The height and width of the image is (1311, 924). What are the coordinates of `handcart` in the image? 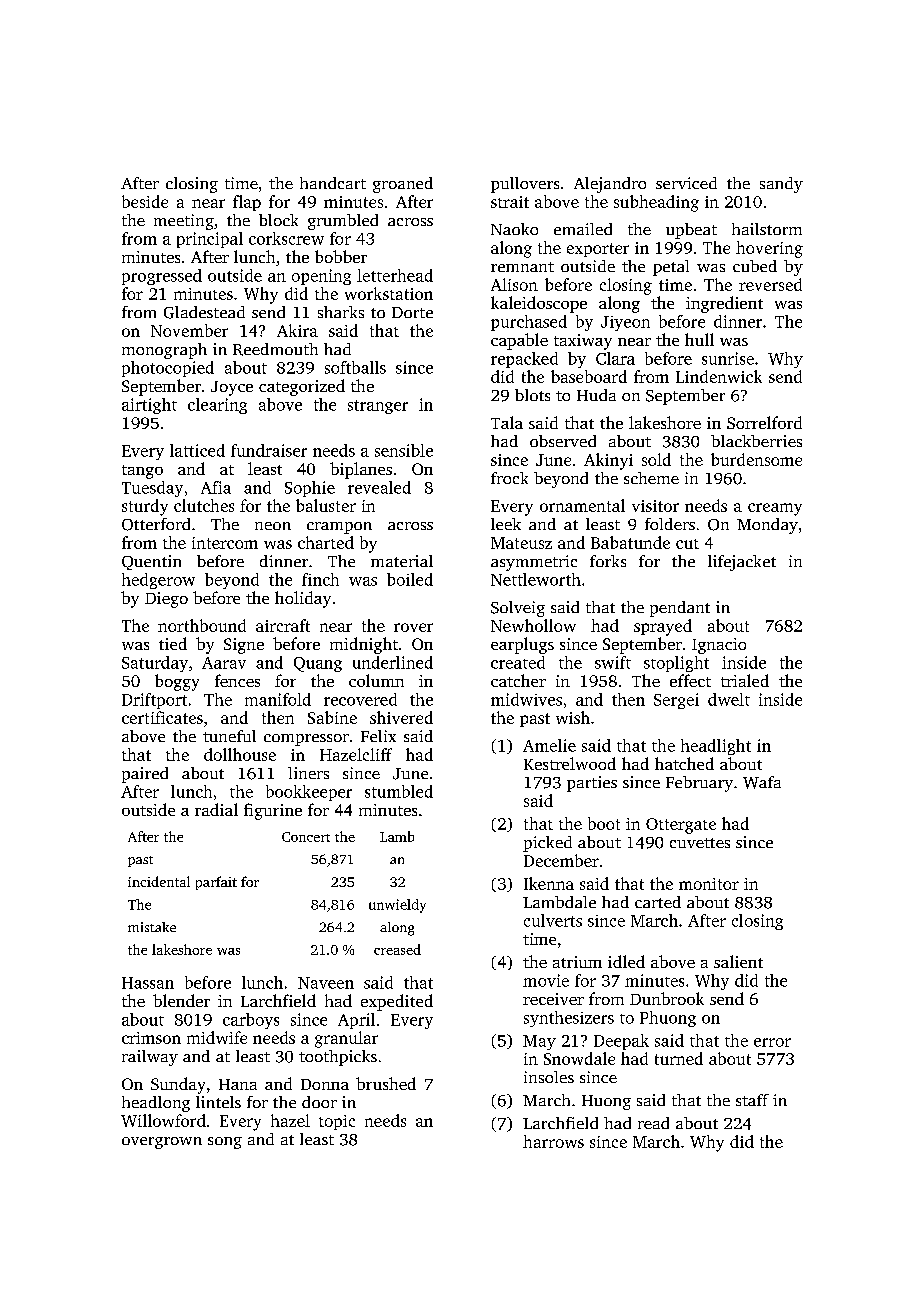 It's located at (333, 183).
